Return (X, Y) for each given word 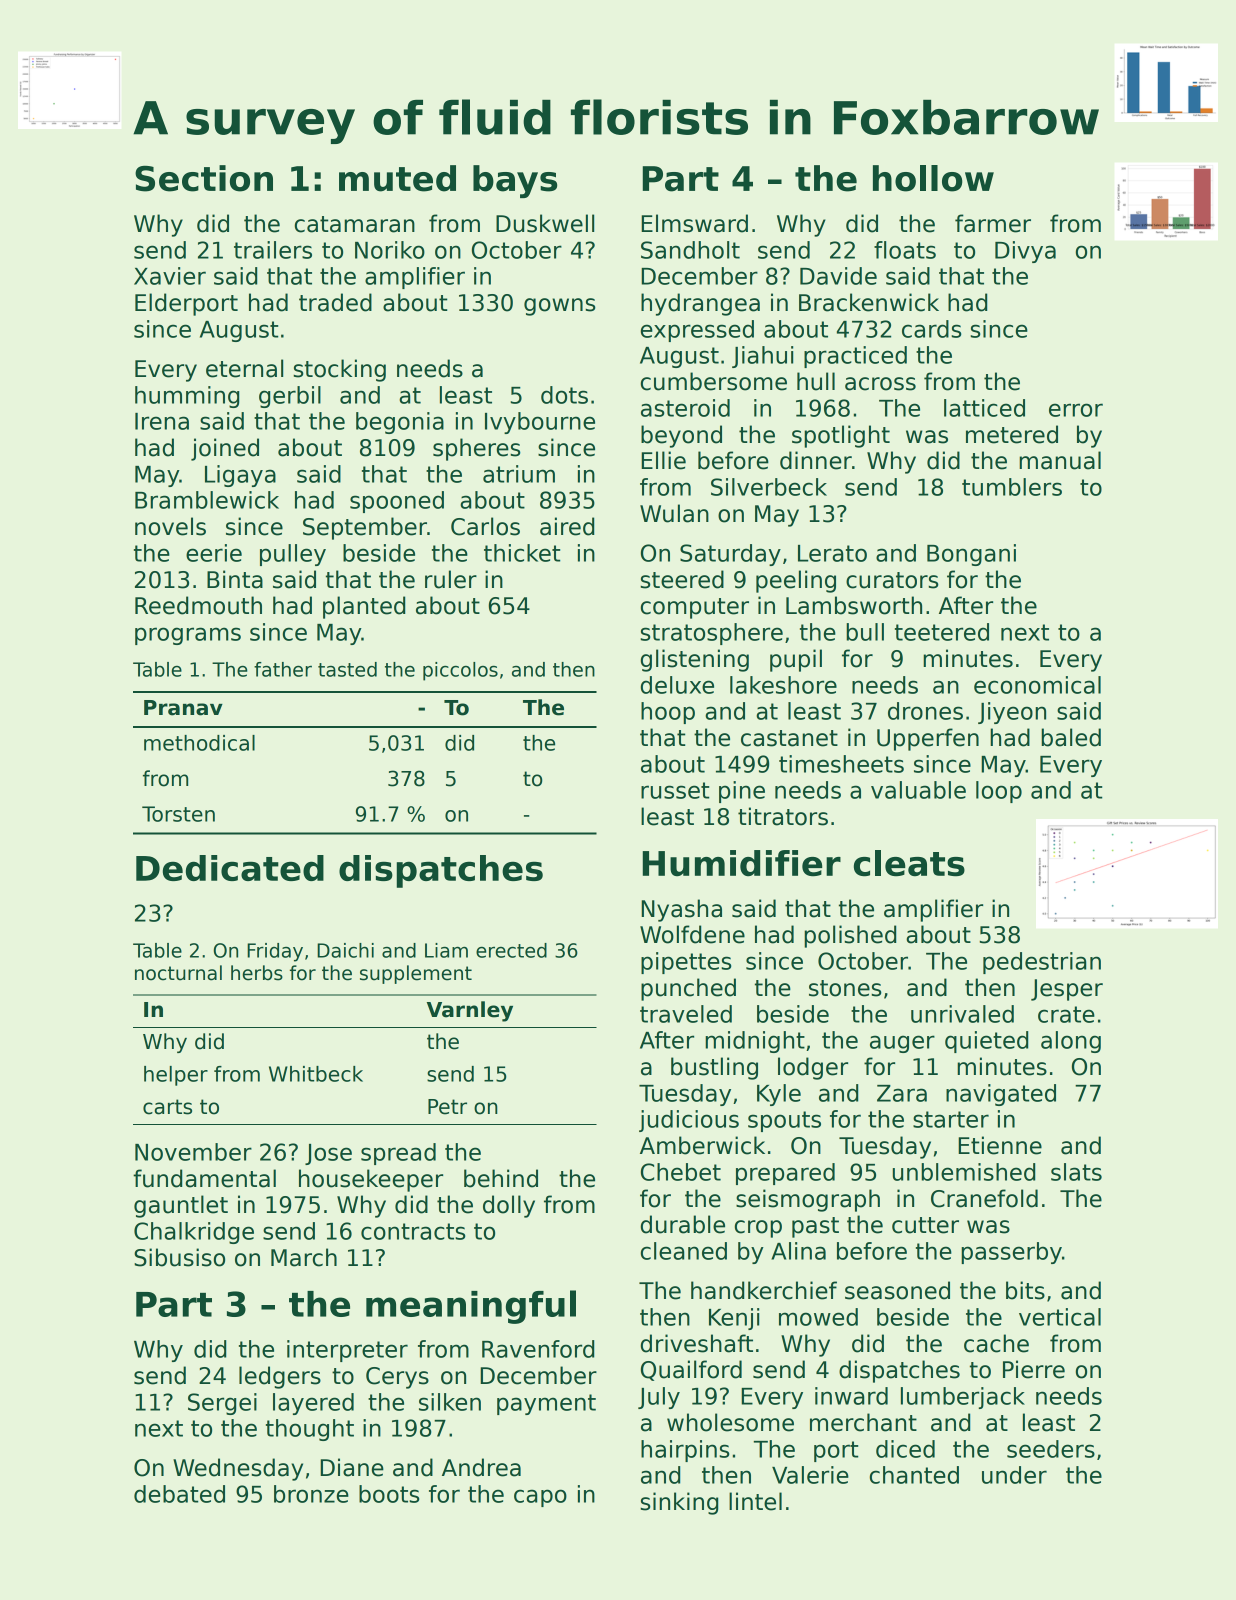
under (1014, 1475)
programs (188, 636)
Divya (1025, 252)
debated (179, 1494)
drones (925, 711)
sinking (679, 1503)
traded (335, 302)
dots (564, 395)
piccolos (460, 671)
